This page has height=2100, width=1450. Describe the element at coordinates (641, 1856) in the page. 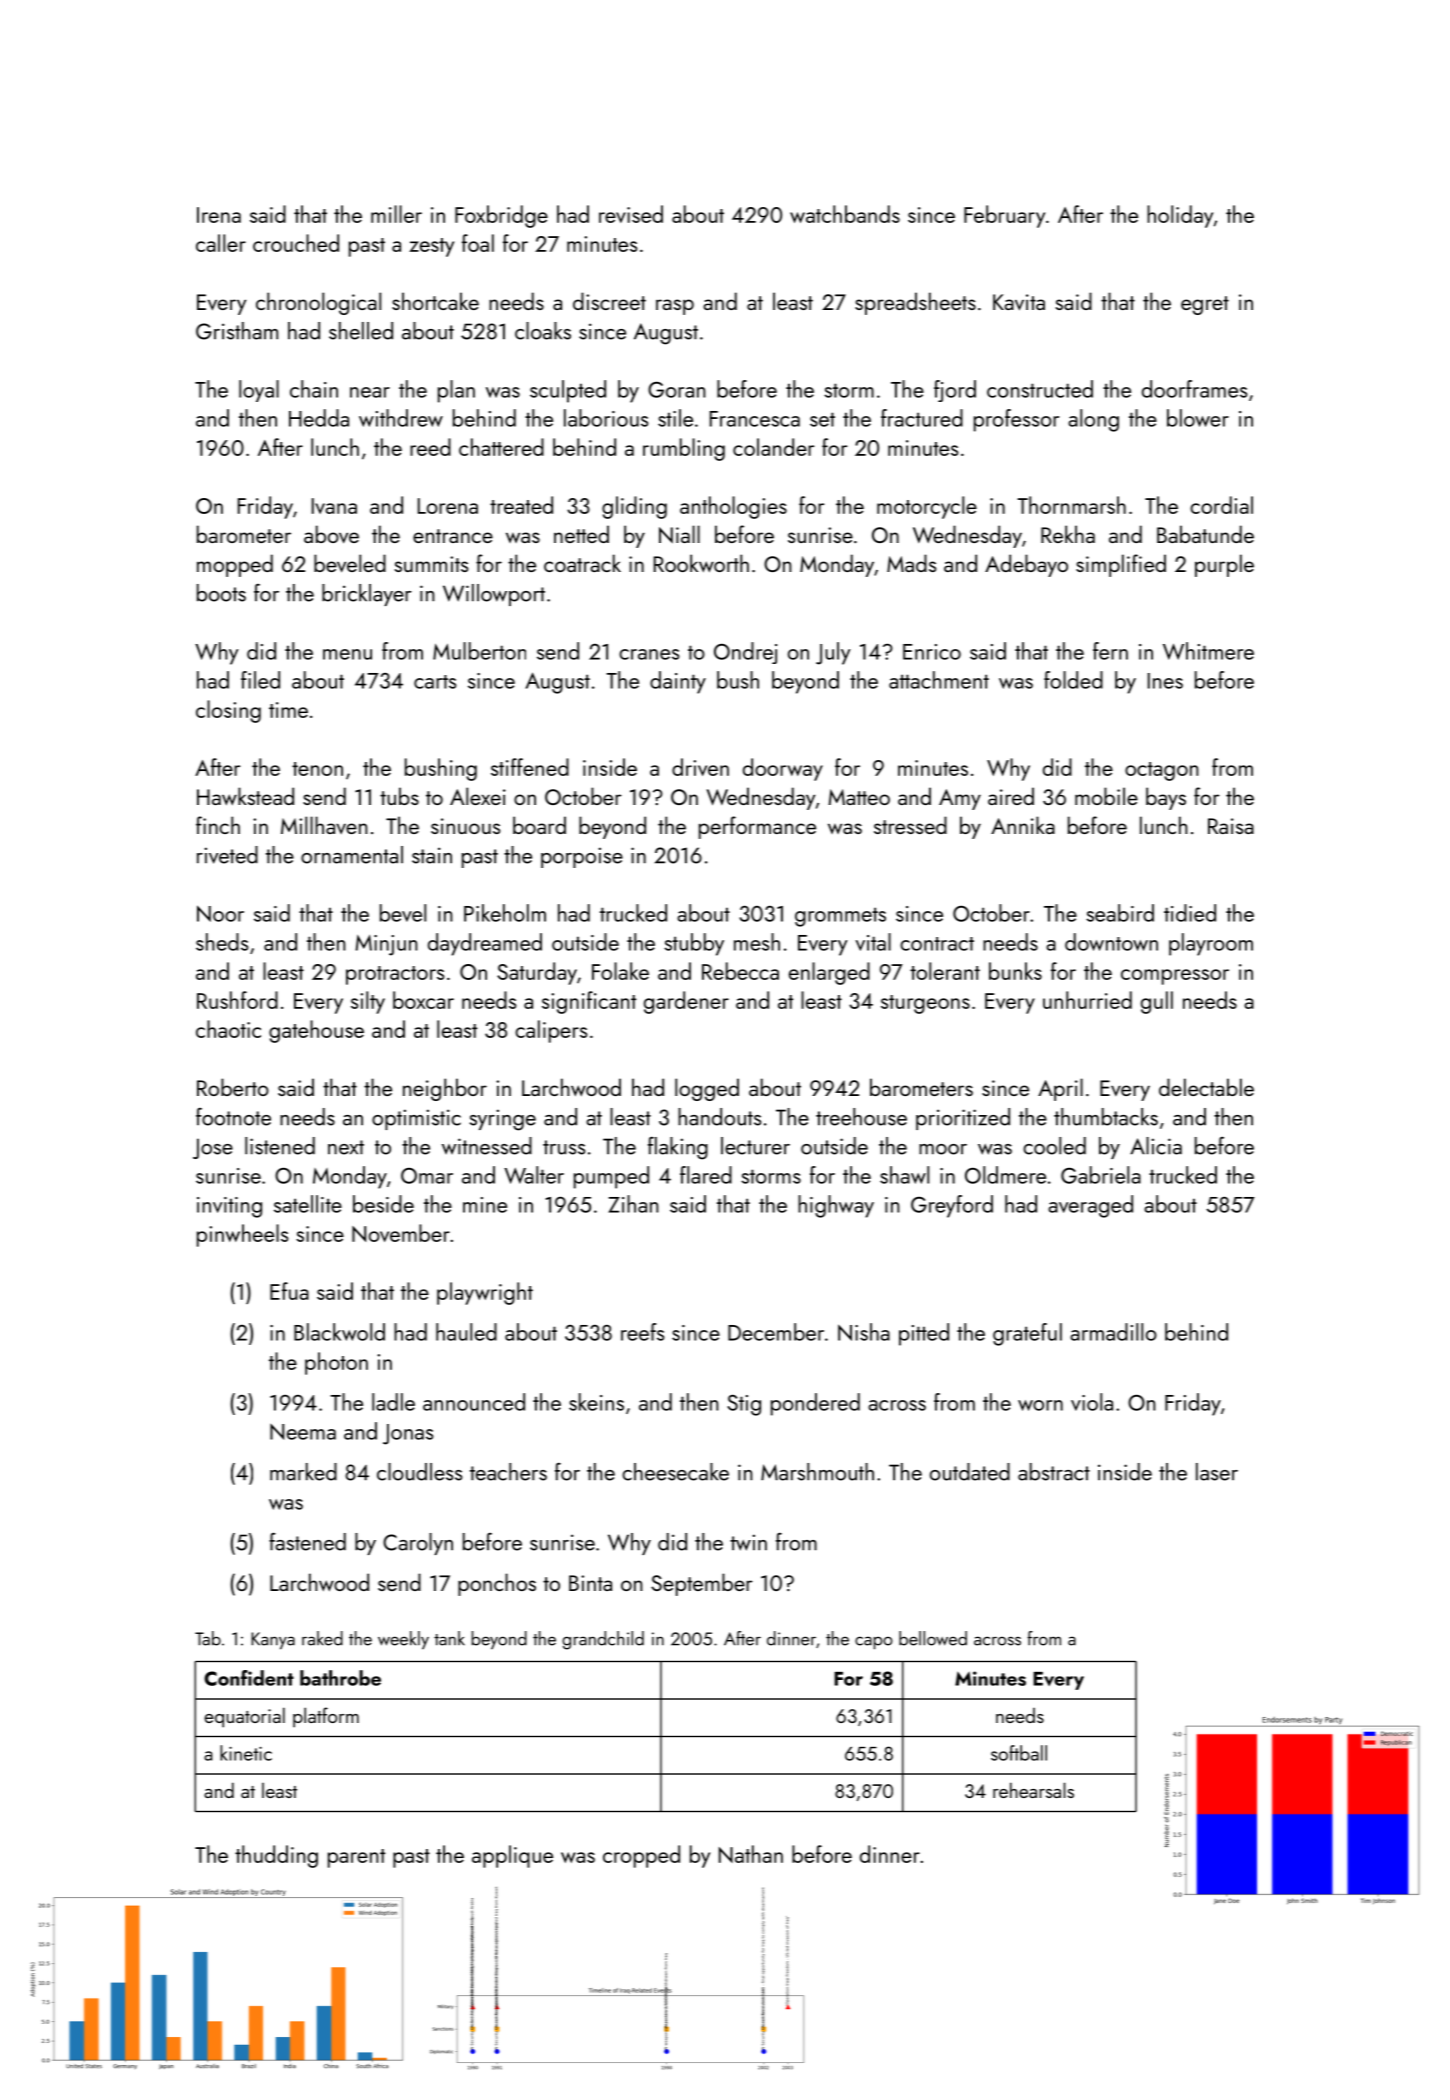

I see `cropped` at that location.
